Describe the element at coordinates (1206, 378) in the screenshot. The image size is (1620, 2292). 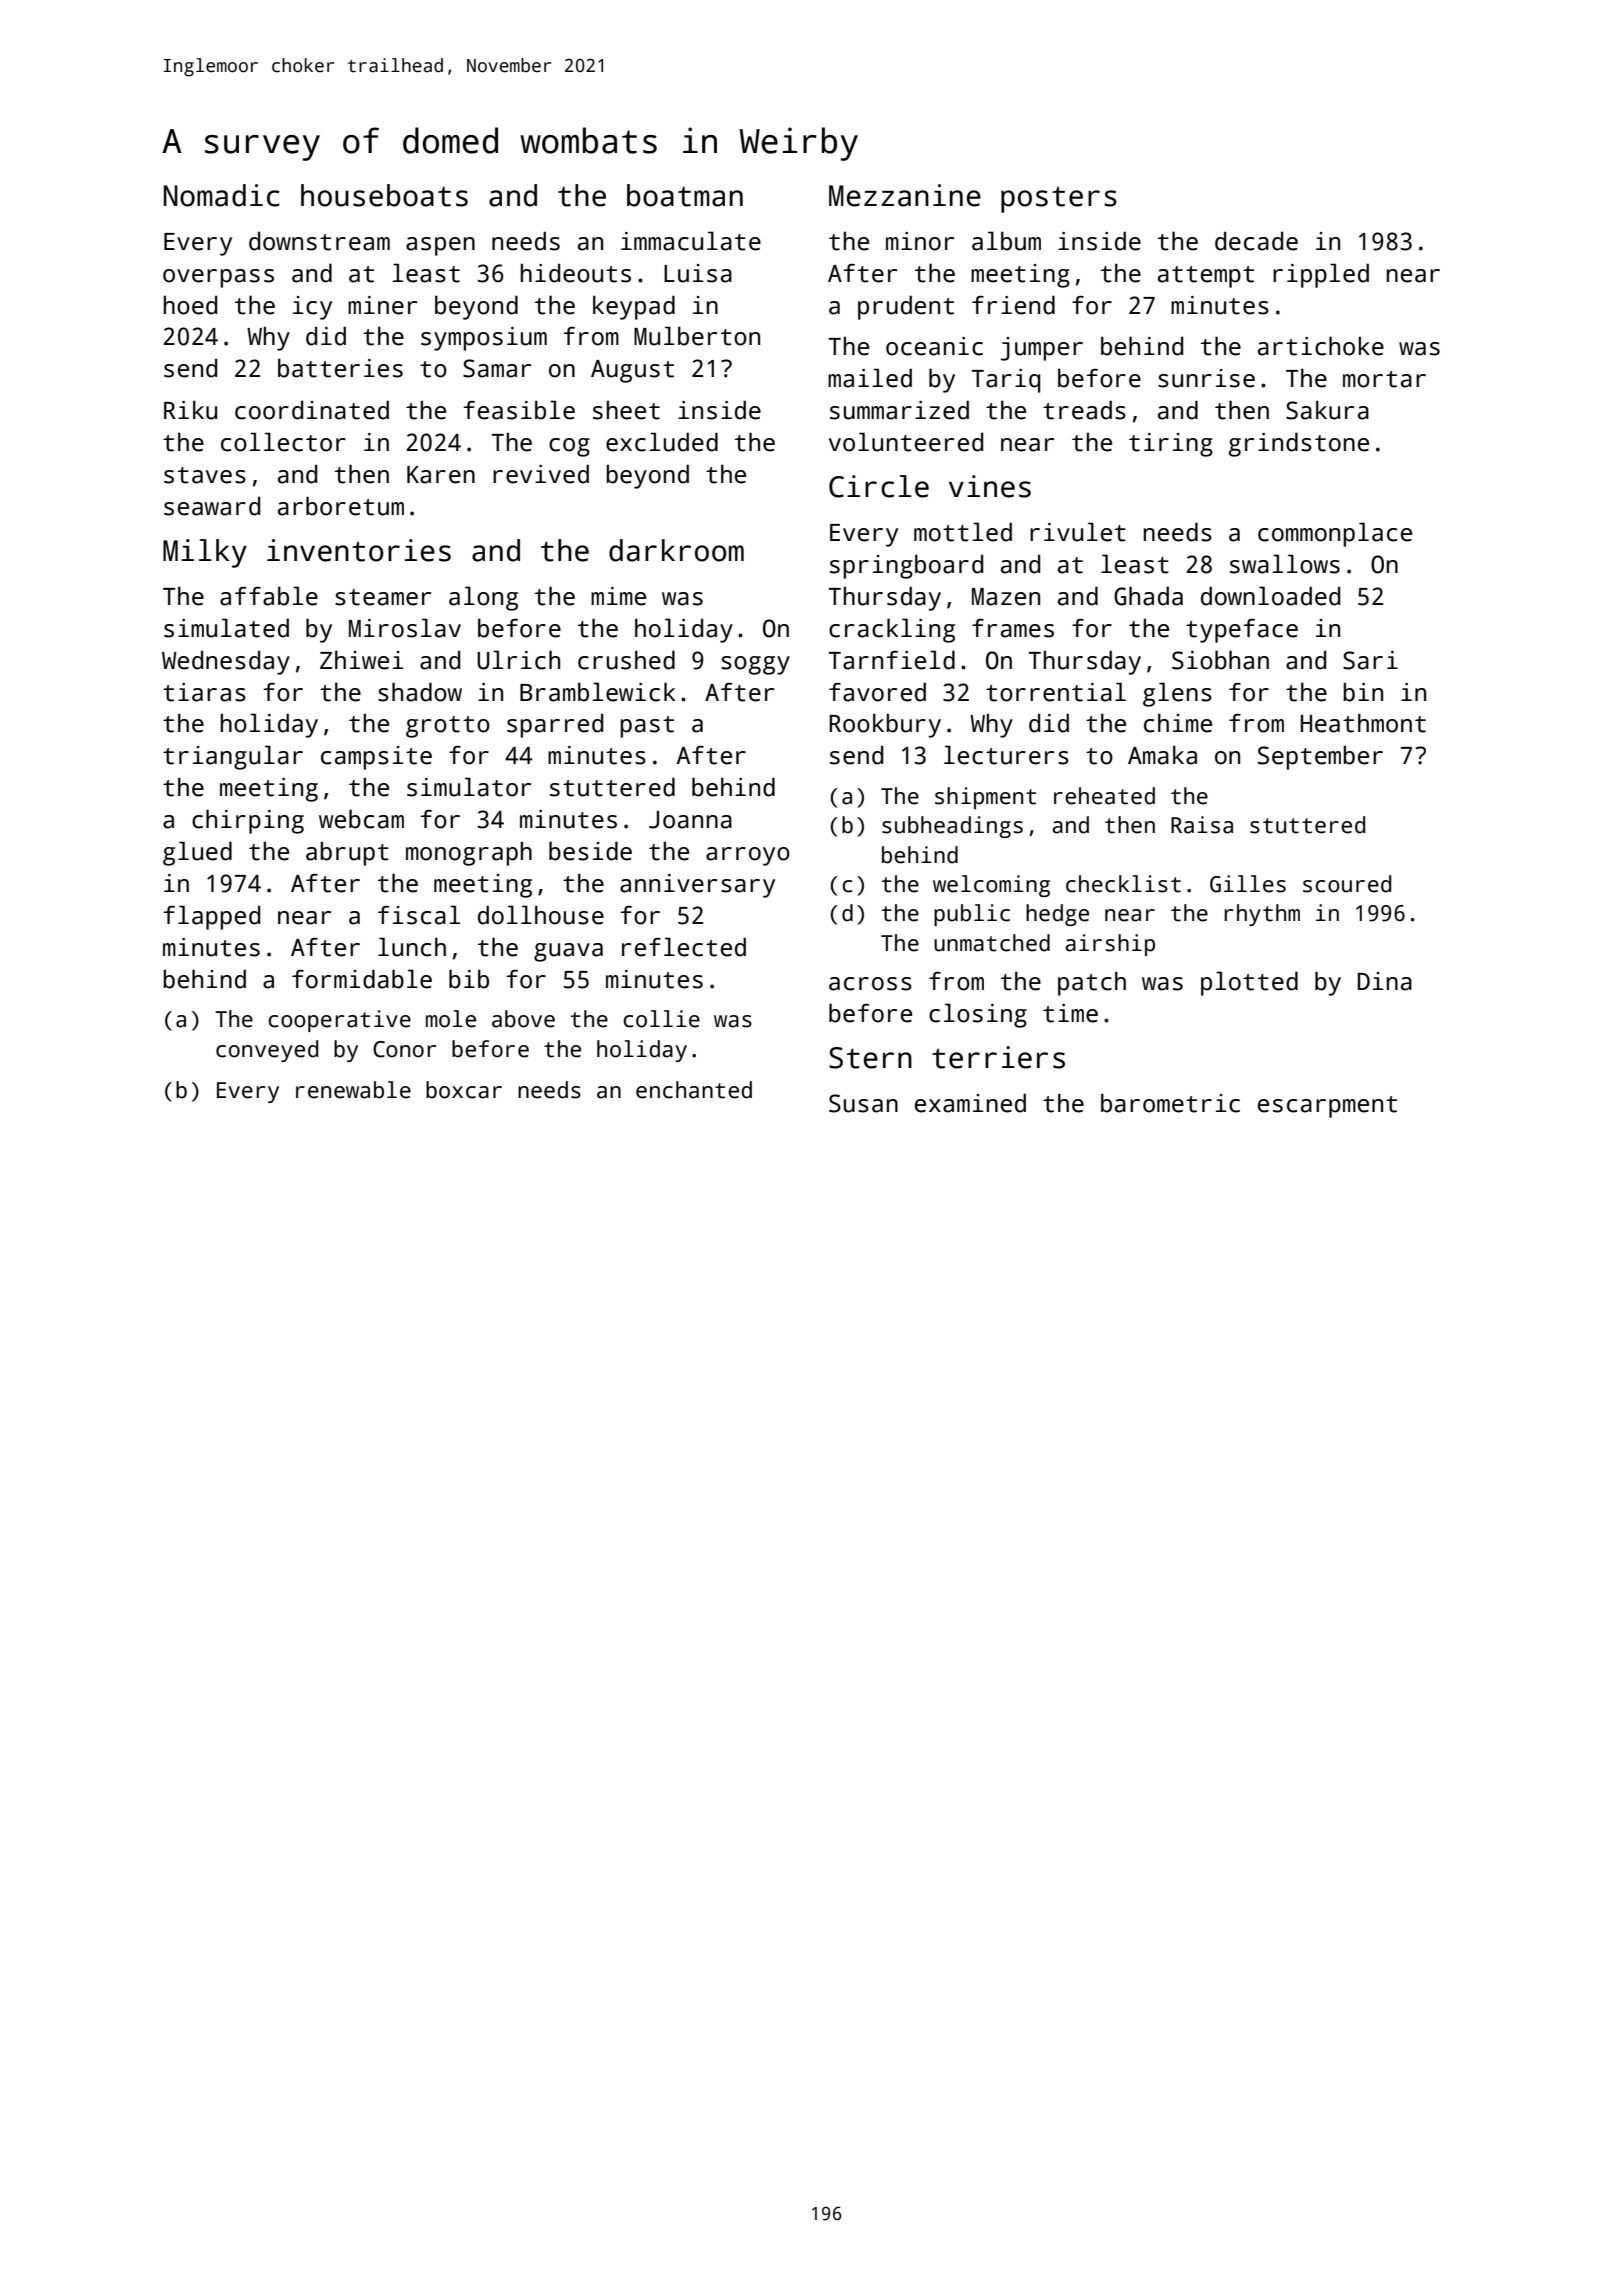
I see `sunrise` at that location.
